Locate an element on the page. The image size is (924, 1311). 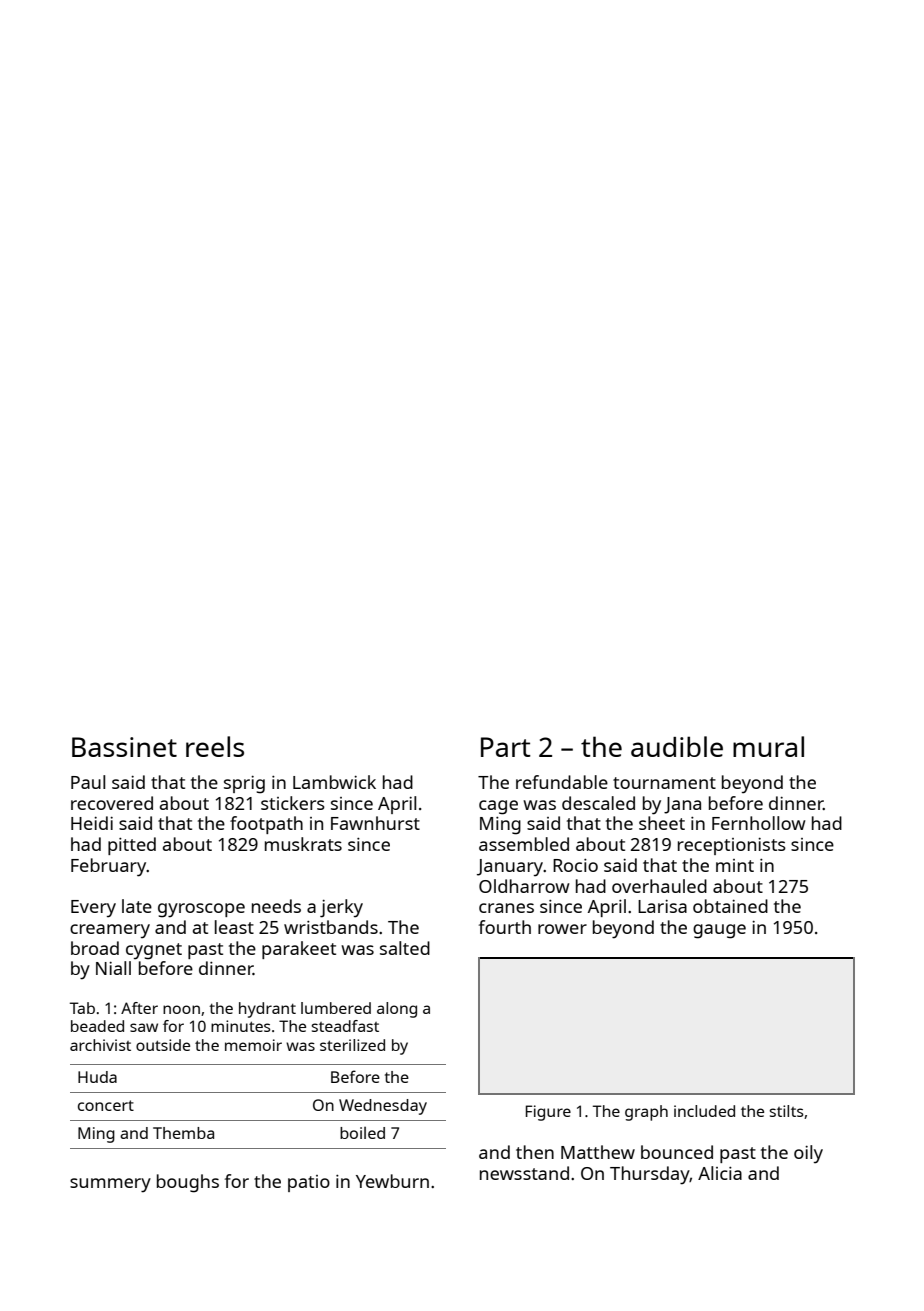
sterilized is located at coordinates (352, 1045).
